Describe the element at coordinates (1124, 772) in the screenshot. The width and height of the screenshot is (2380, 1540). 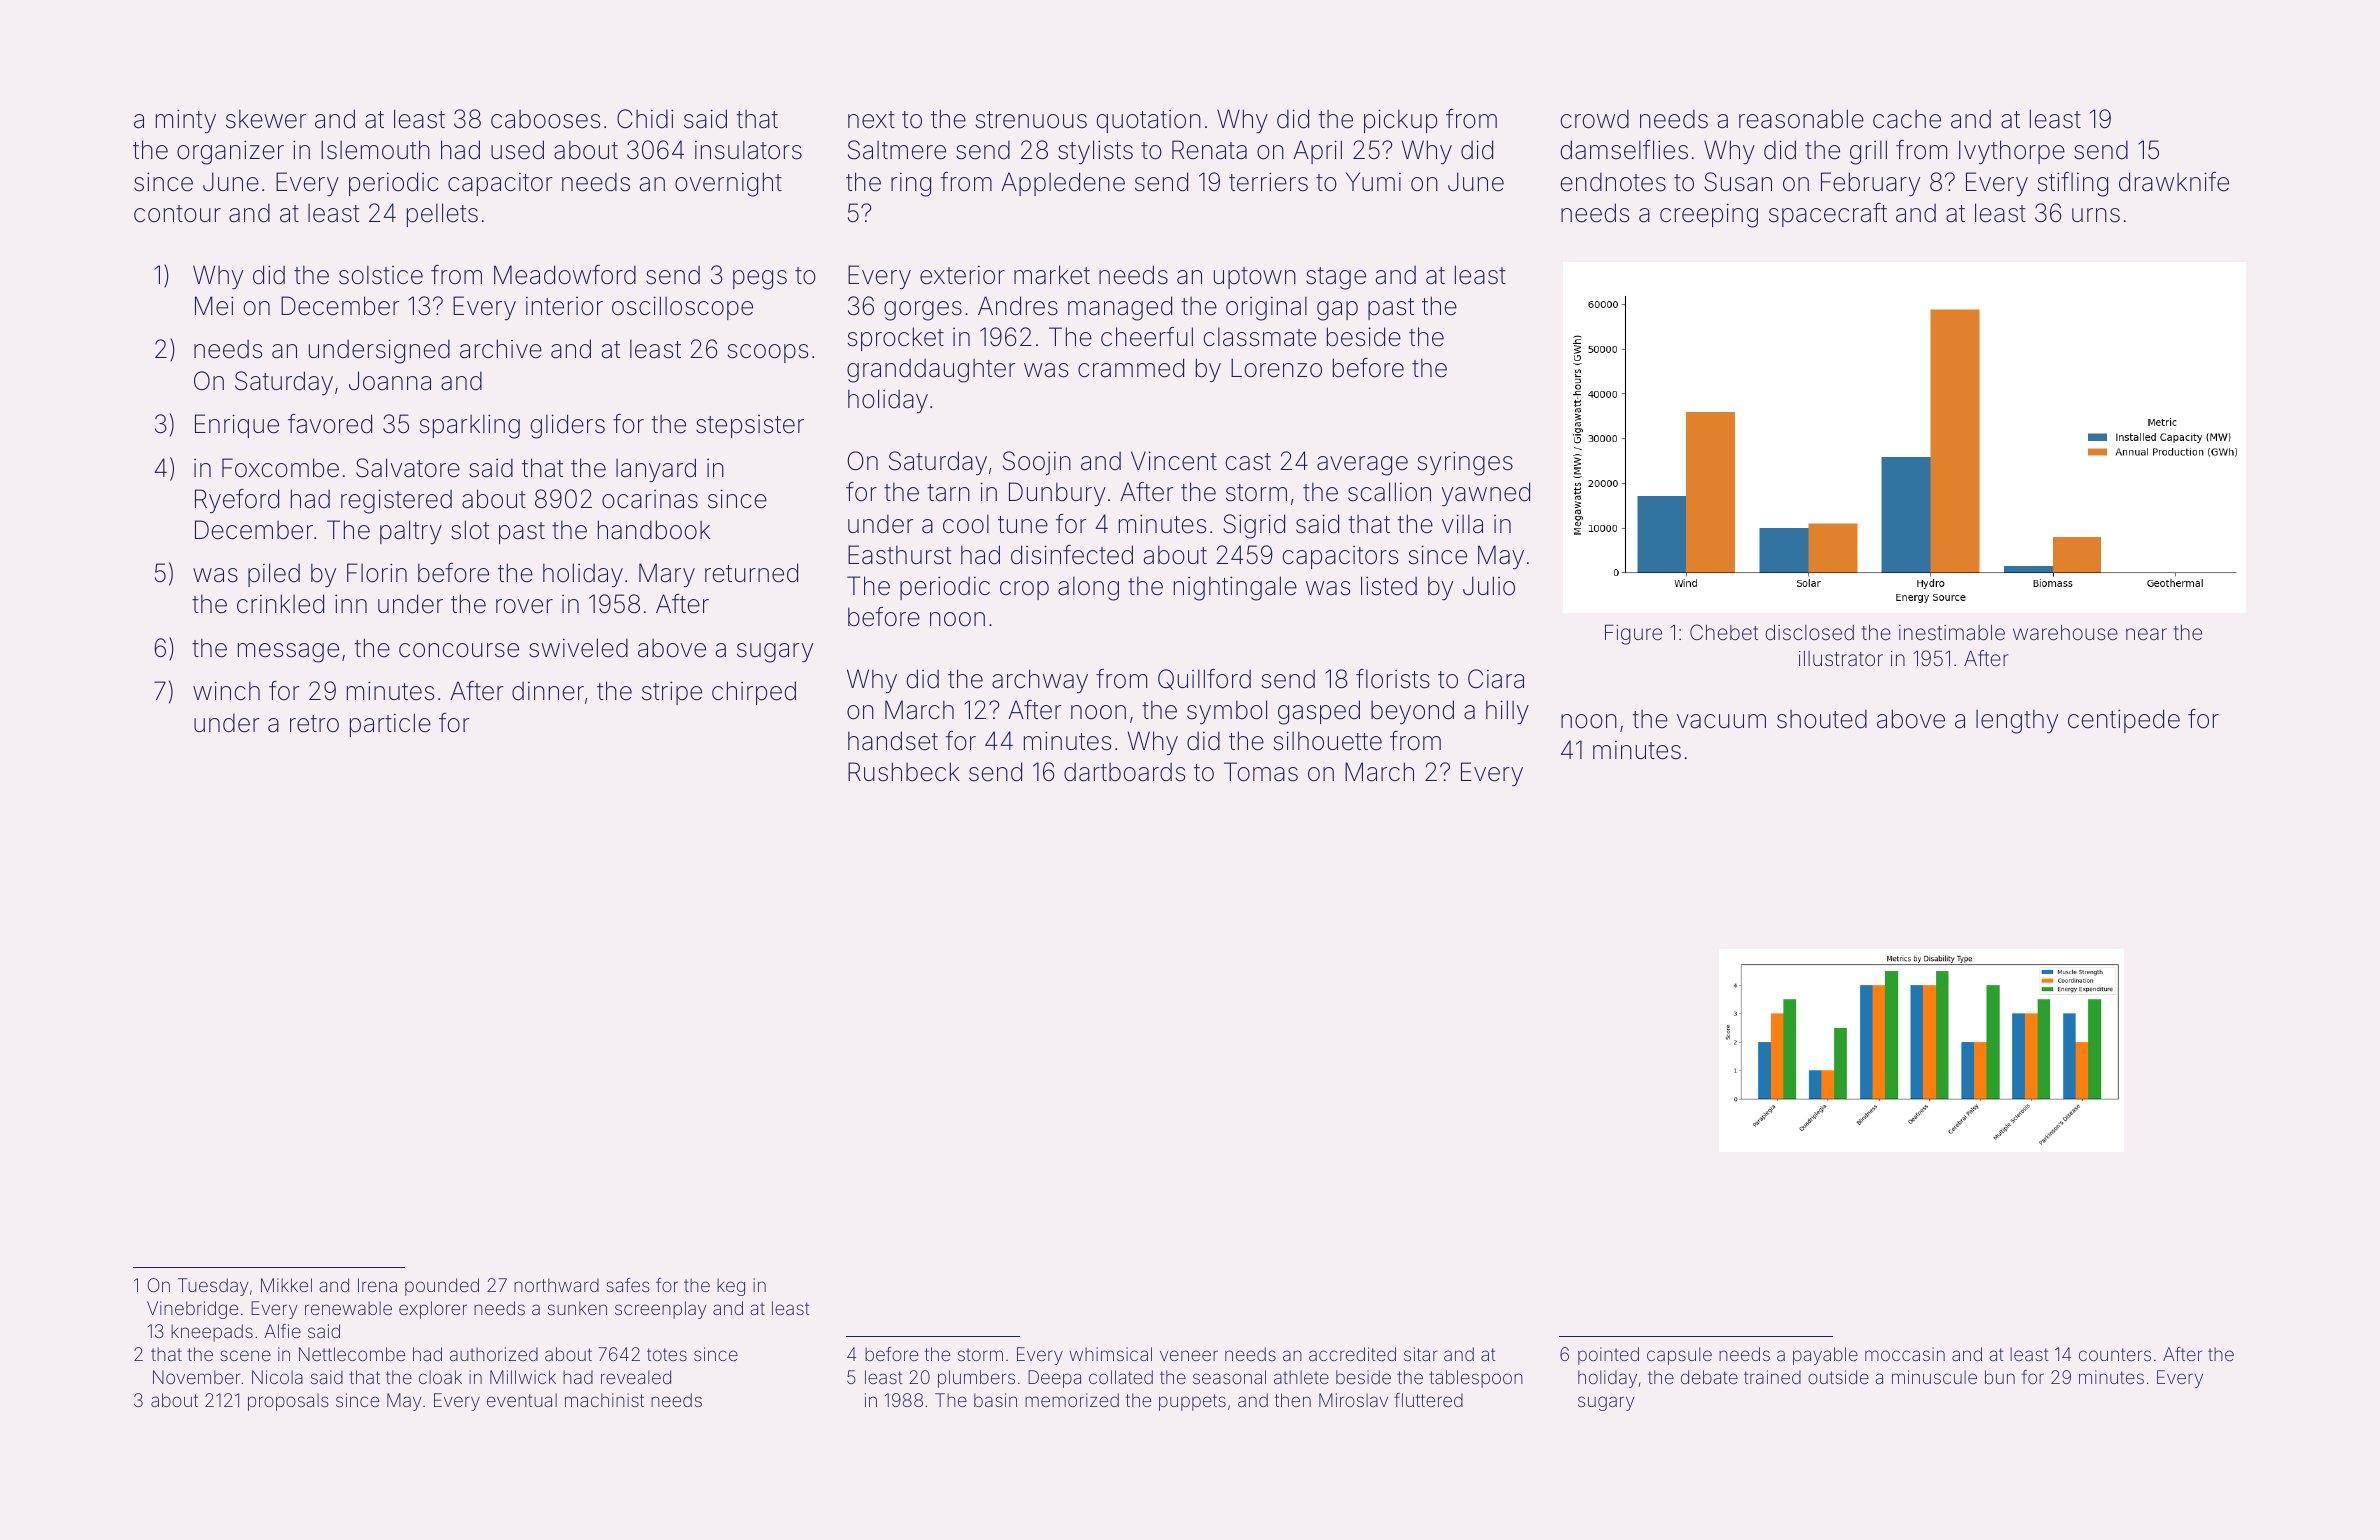
I see `dartboards` at that location.
